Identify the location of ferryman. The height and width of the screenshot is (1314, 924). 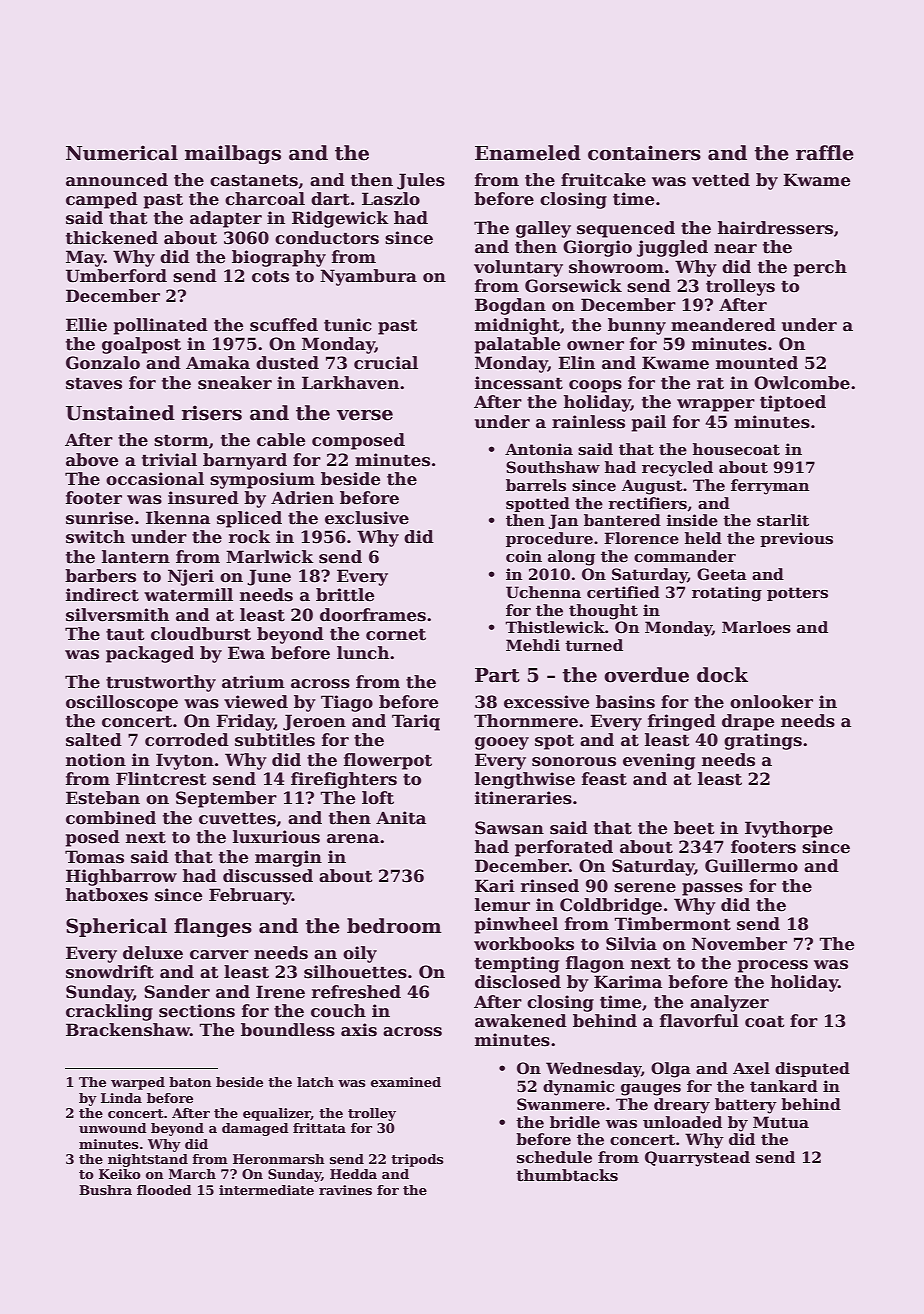
(770, 487).
